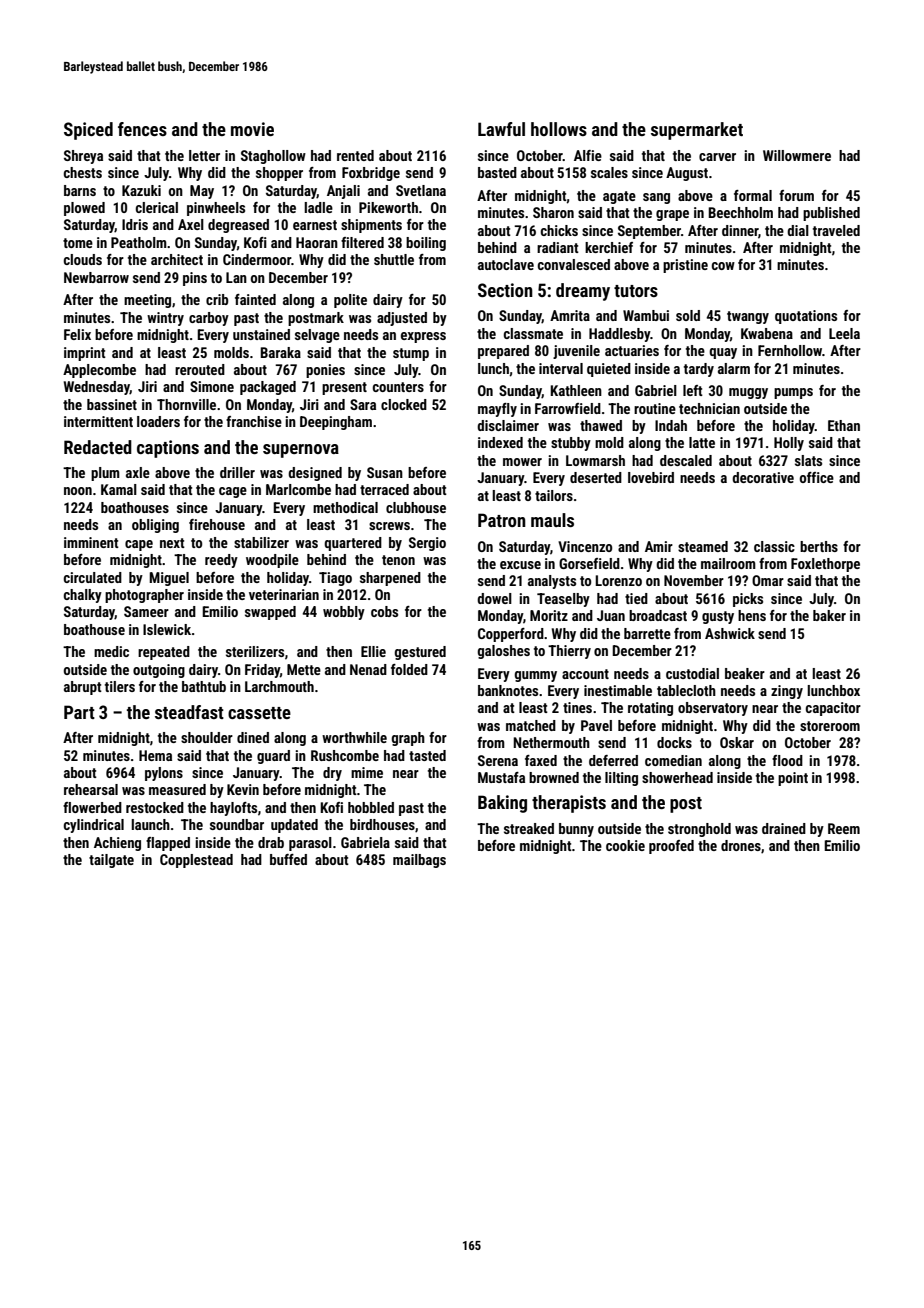 This screenshot has height=1308, width=924. Describe the element at coordinates (713, 709) in the screenshot. I see `observatory` at that location.
